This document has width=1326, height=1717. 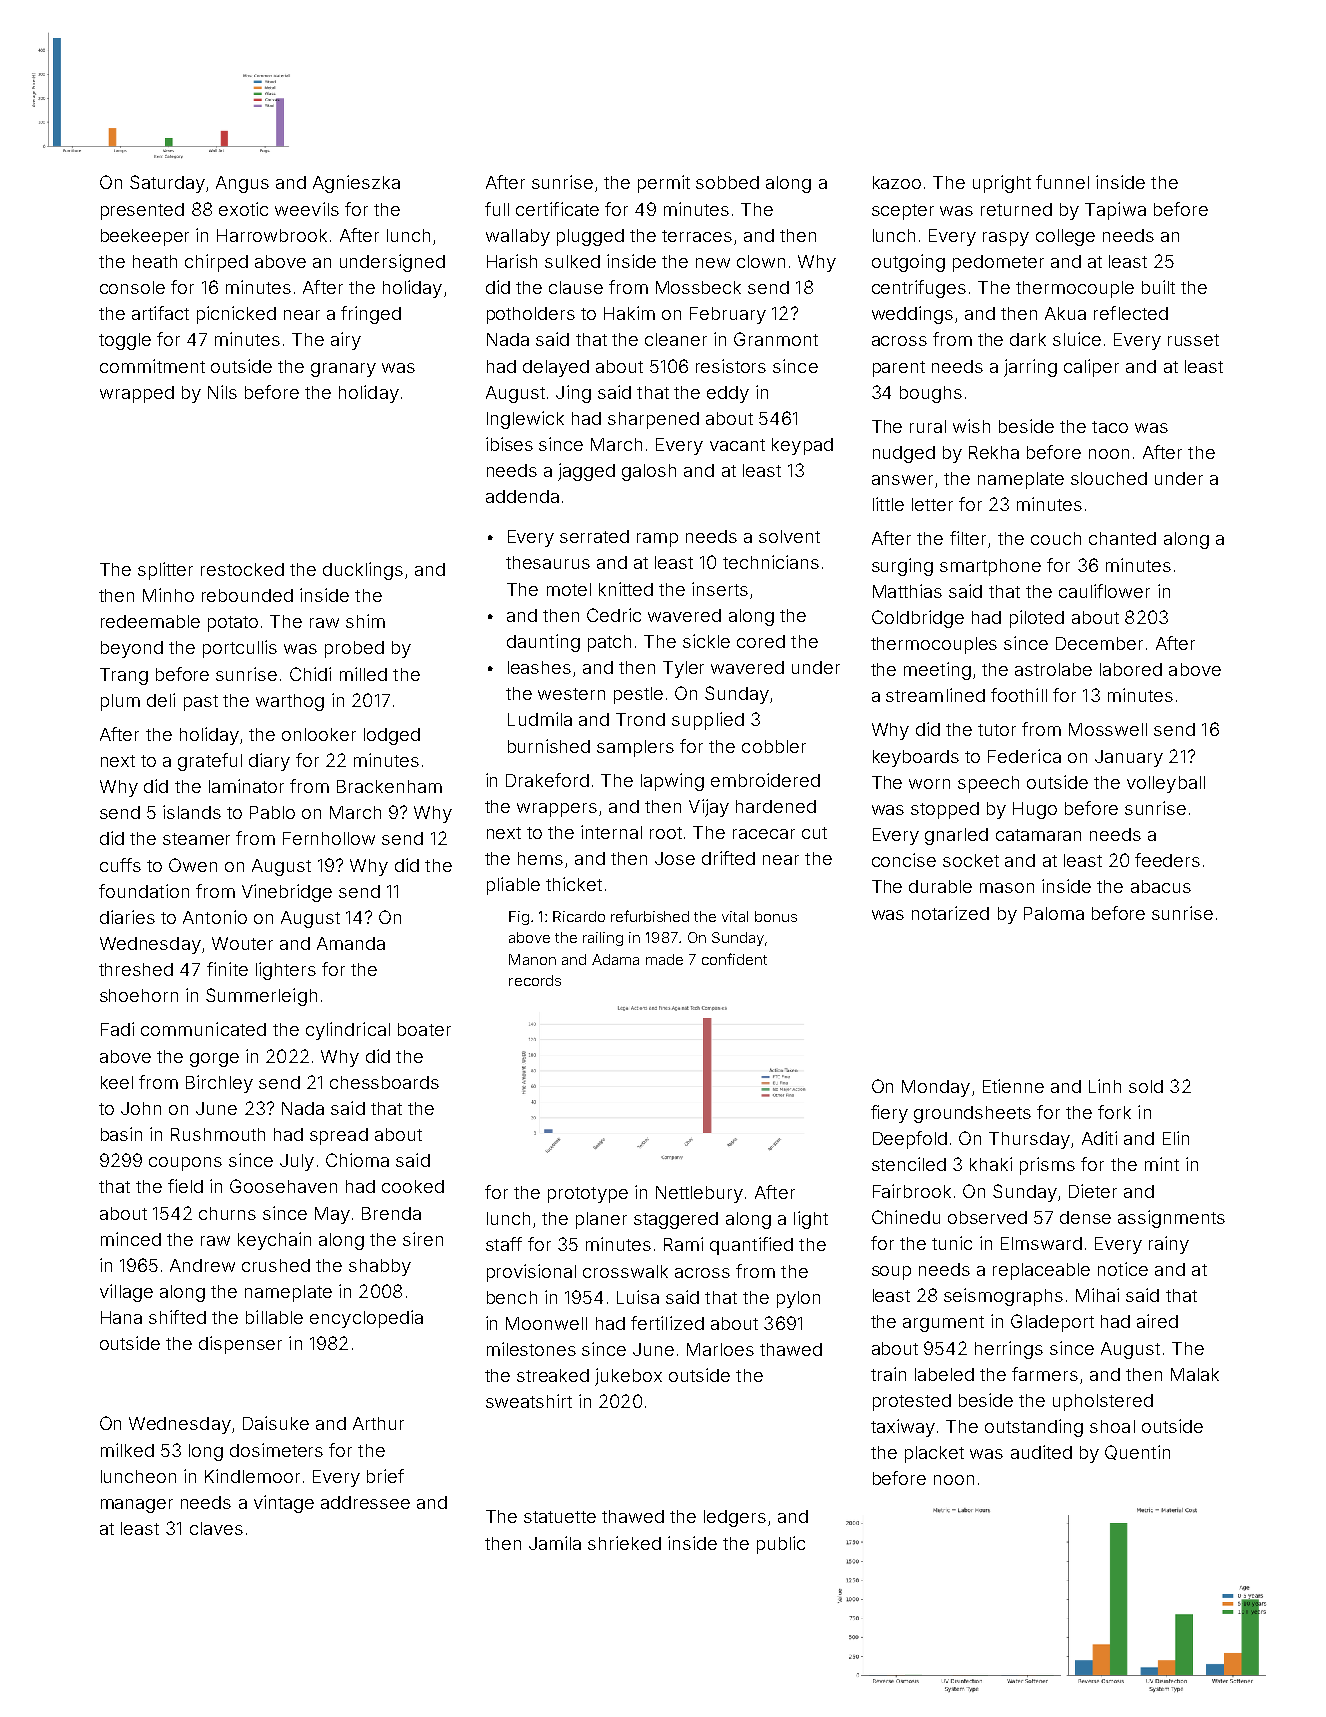 I want to click on public, so click(x=781, y=1545).
